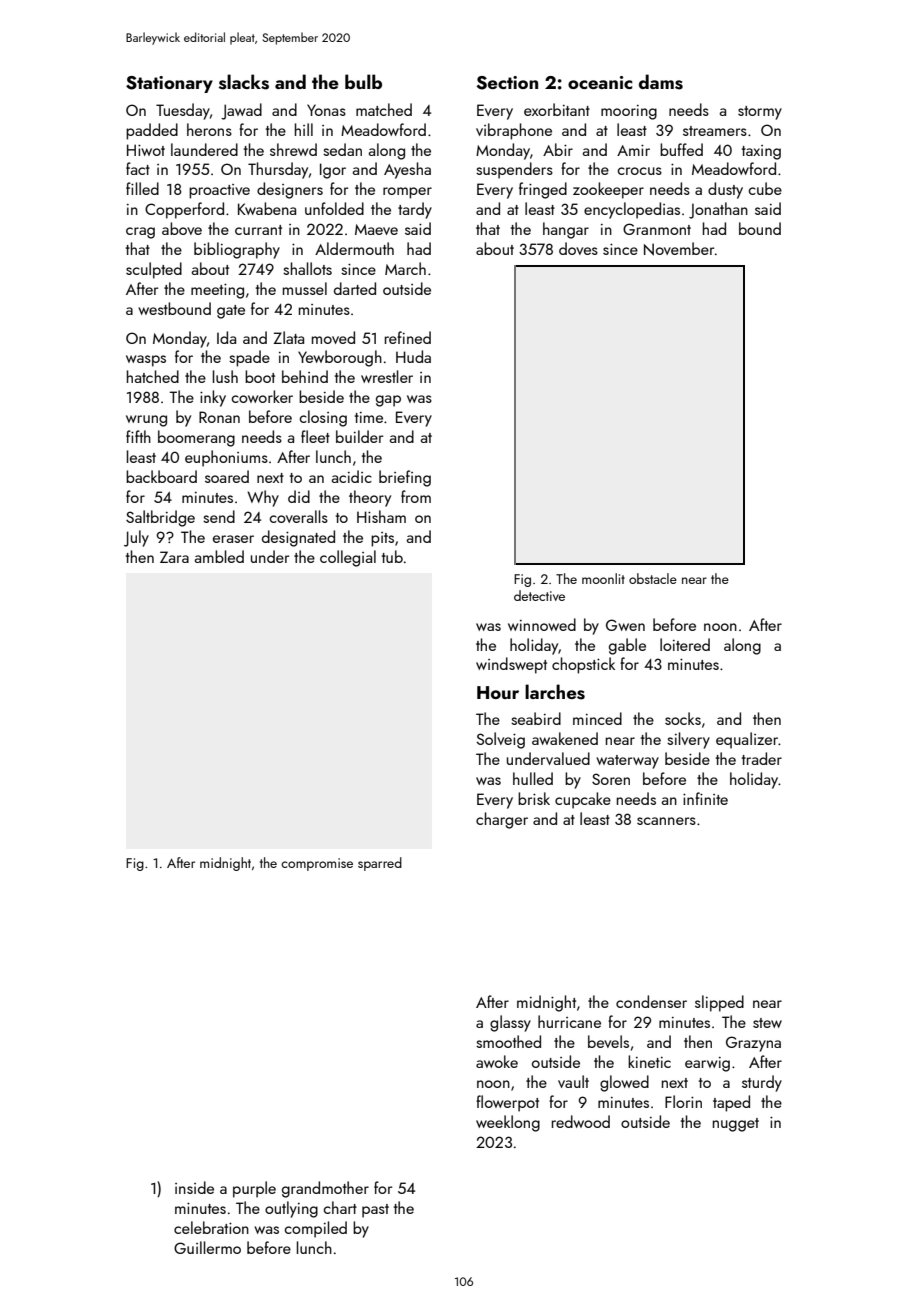  I want to click on condenser, so click(651, 1001).
